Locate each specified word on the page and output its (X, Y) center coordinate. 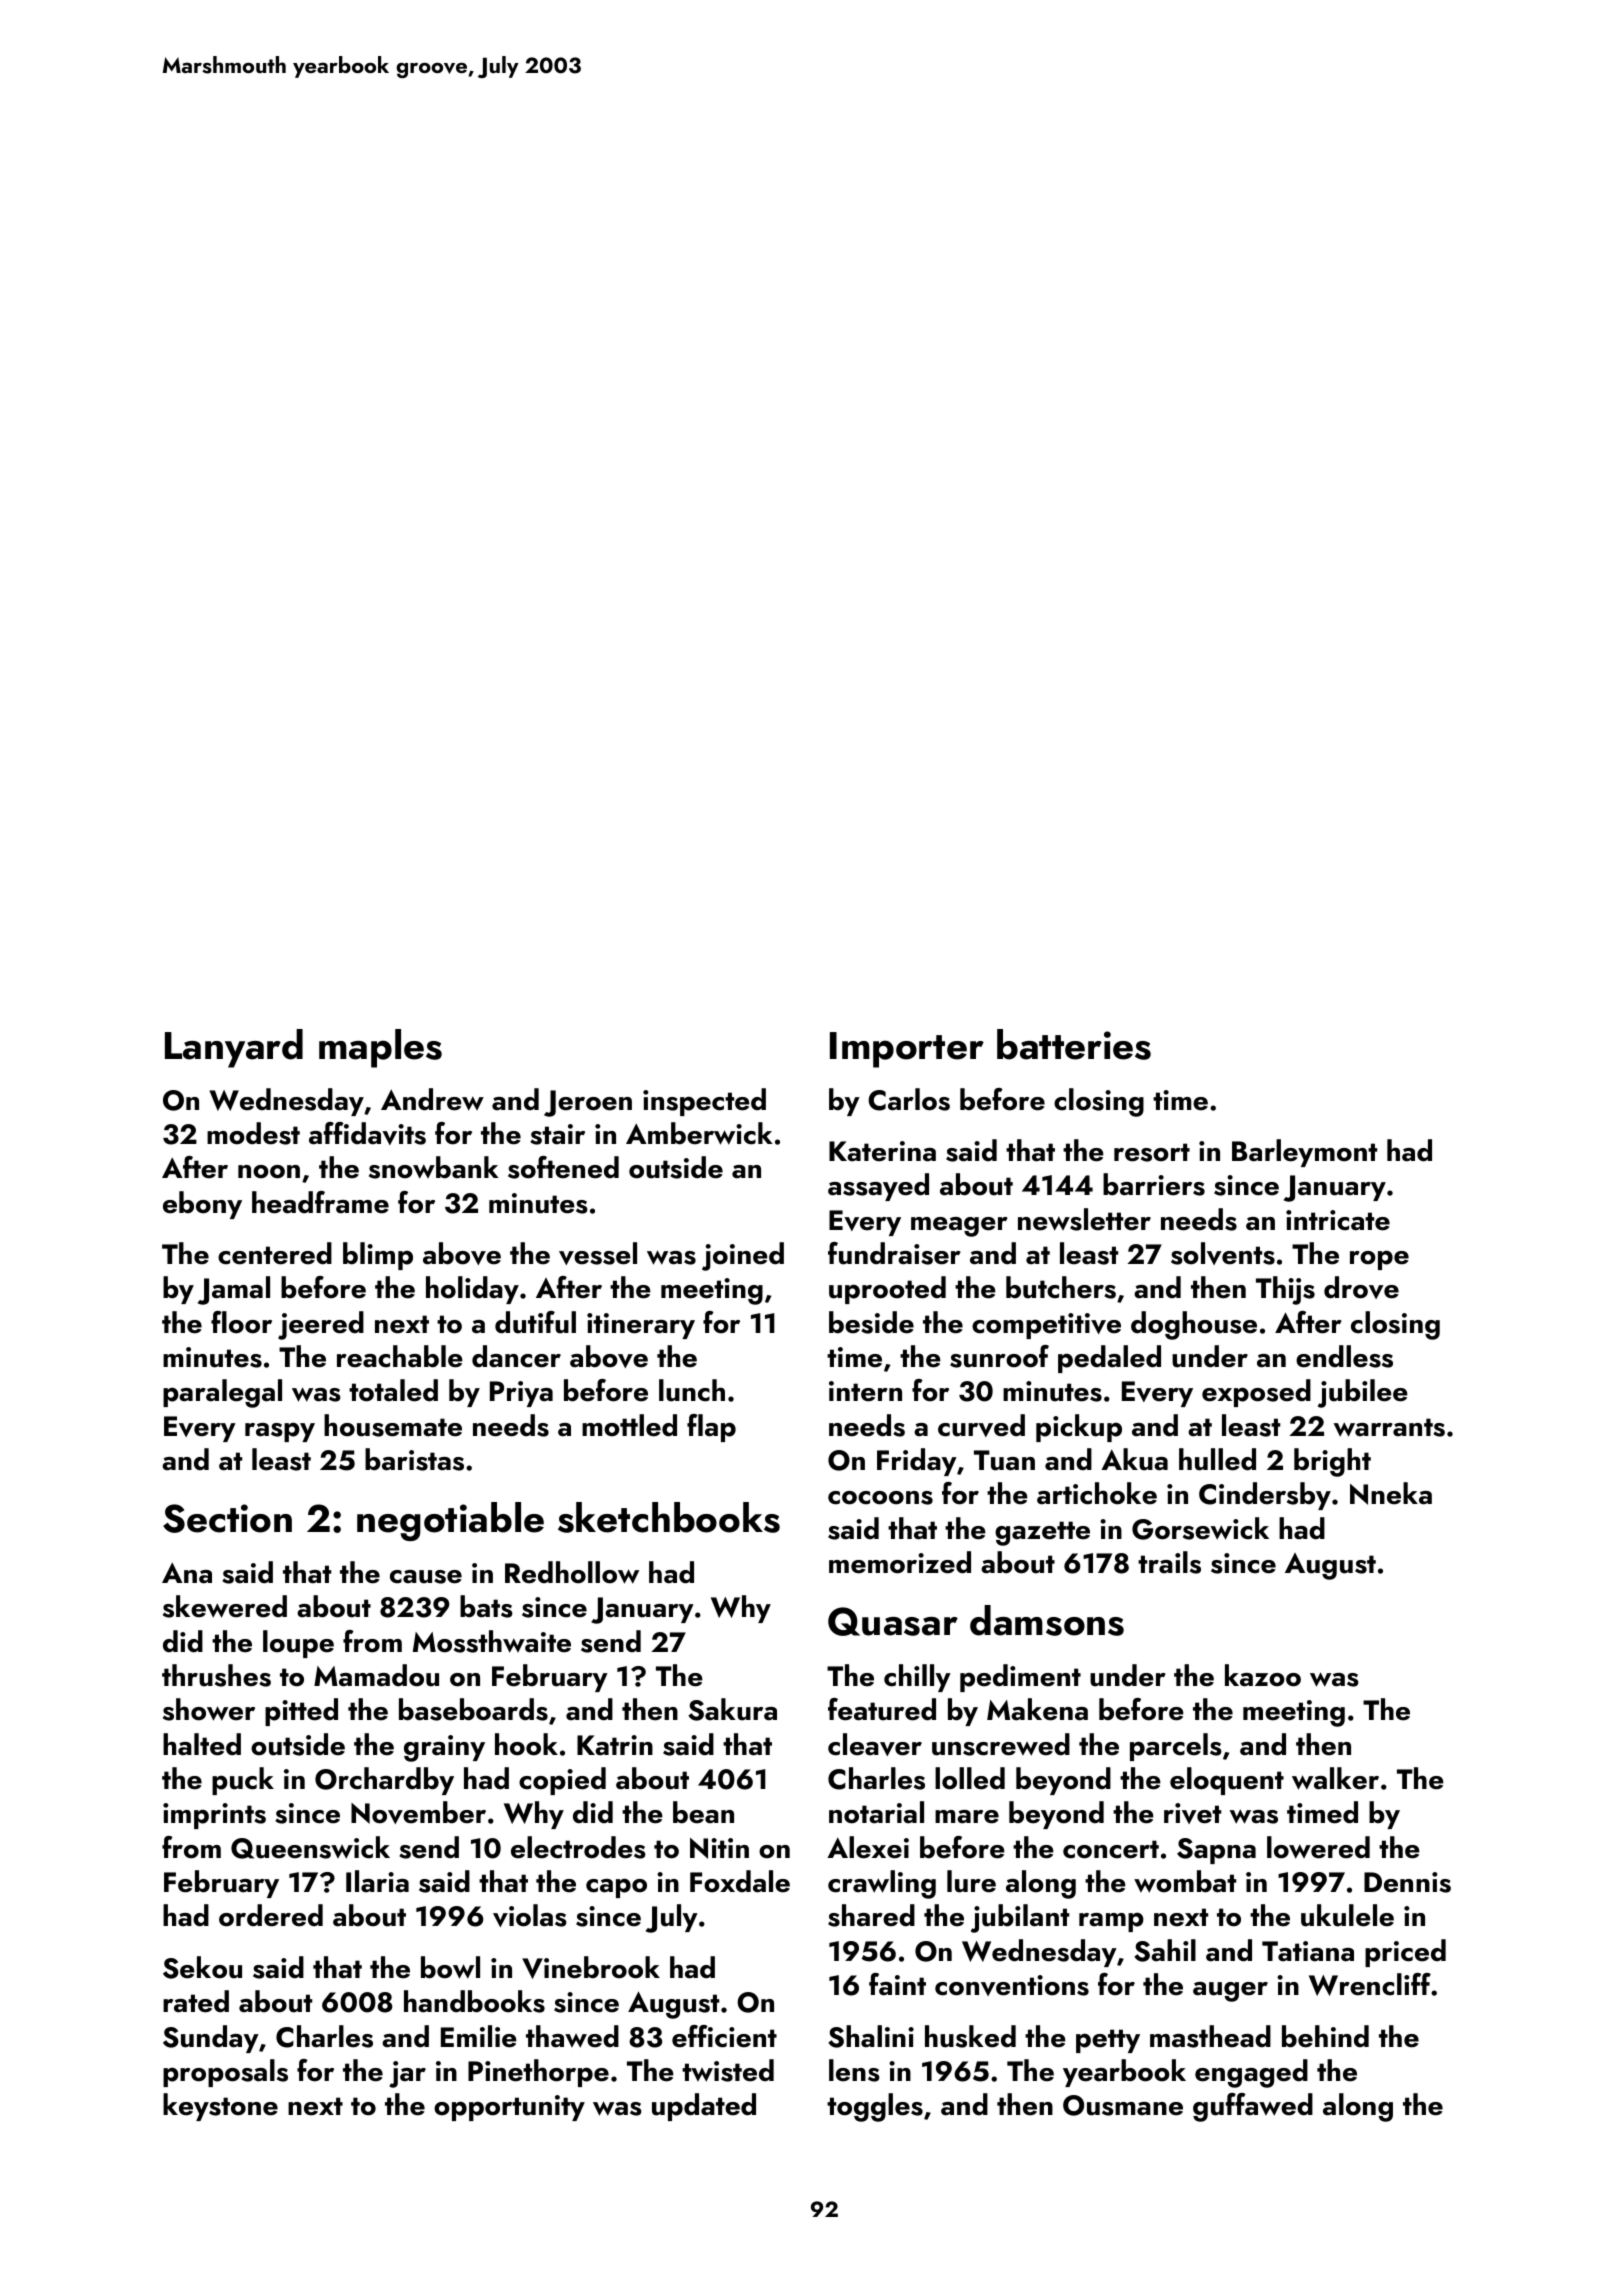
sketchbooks (669, 1517)
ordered (271, 1915)
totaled (393, 1390)
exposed (1256, 1393)
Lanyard (234, 1048)
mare (967, 1817)
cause (426, 1577)
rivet (1192, 1813)
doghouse (1194, 1325)
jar (407, 2074)
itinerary (641, 1326)
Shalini (871, 2036)
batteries (1074, 1044)
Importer (907, 1050)
